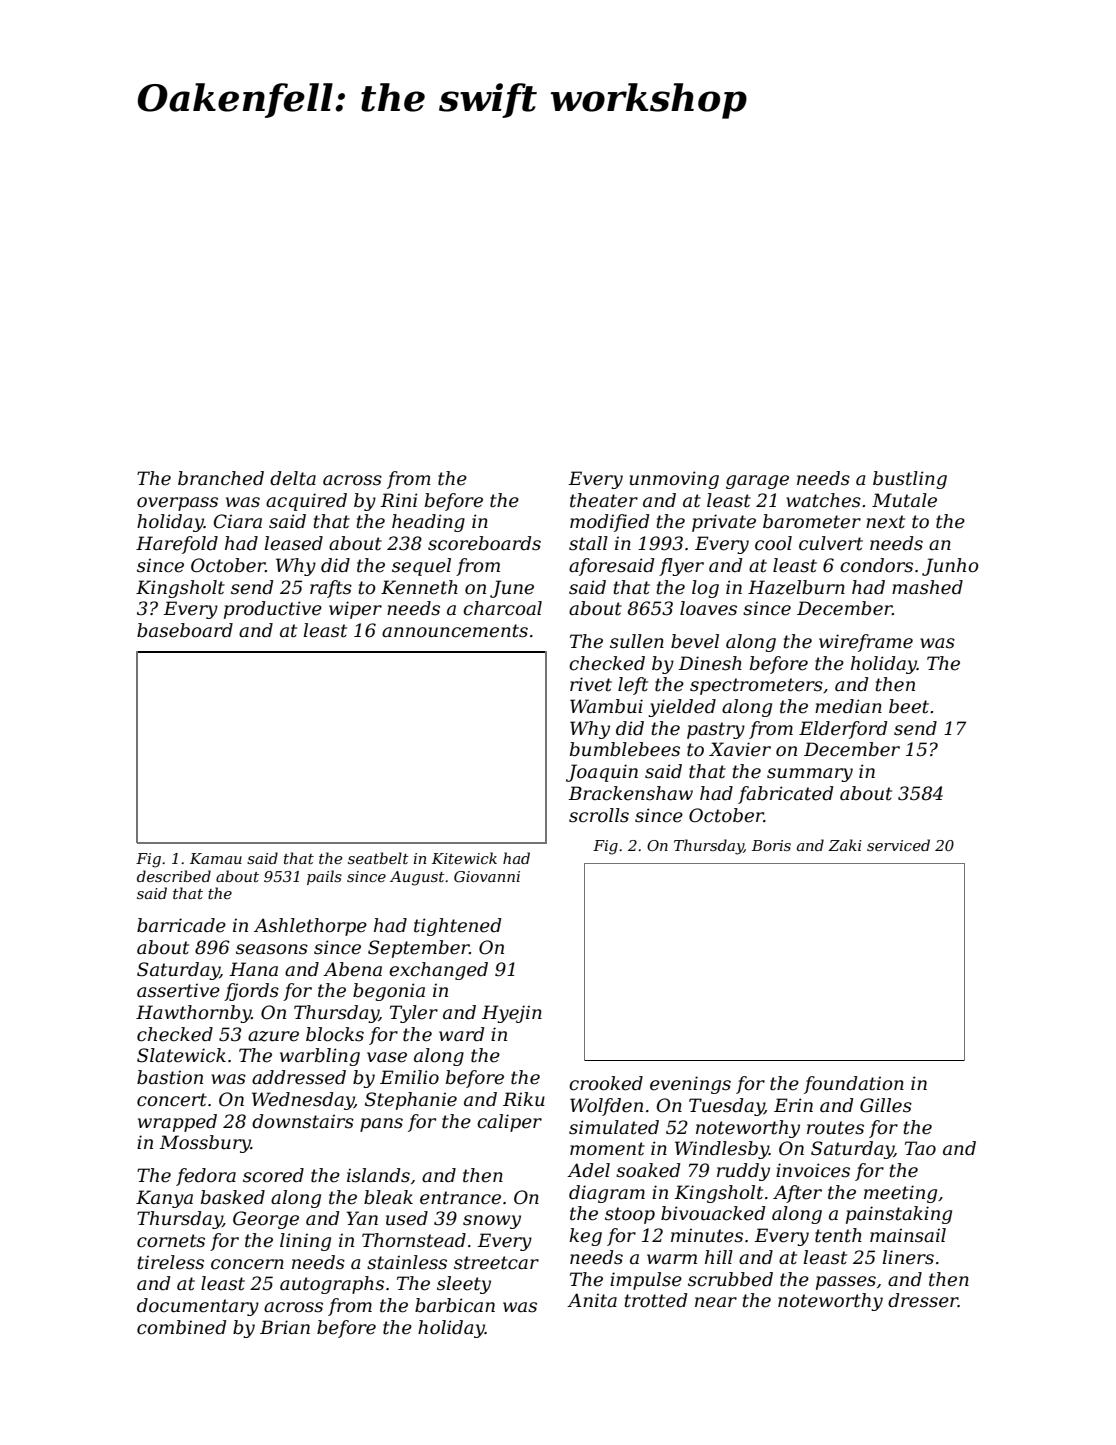  I want to click on crooked, so click(606, 1083).
